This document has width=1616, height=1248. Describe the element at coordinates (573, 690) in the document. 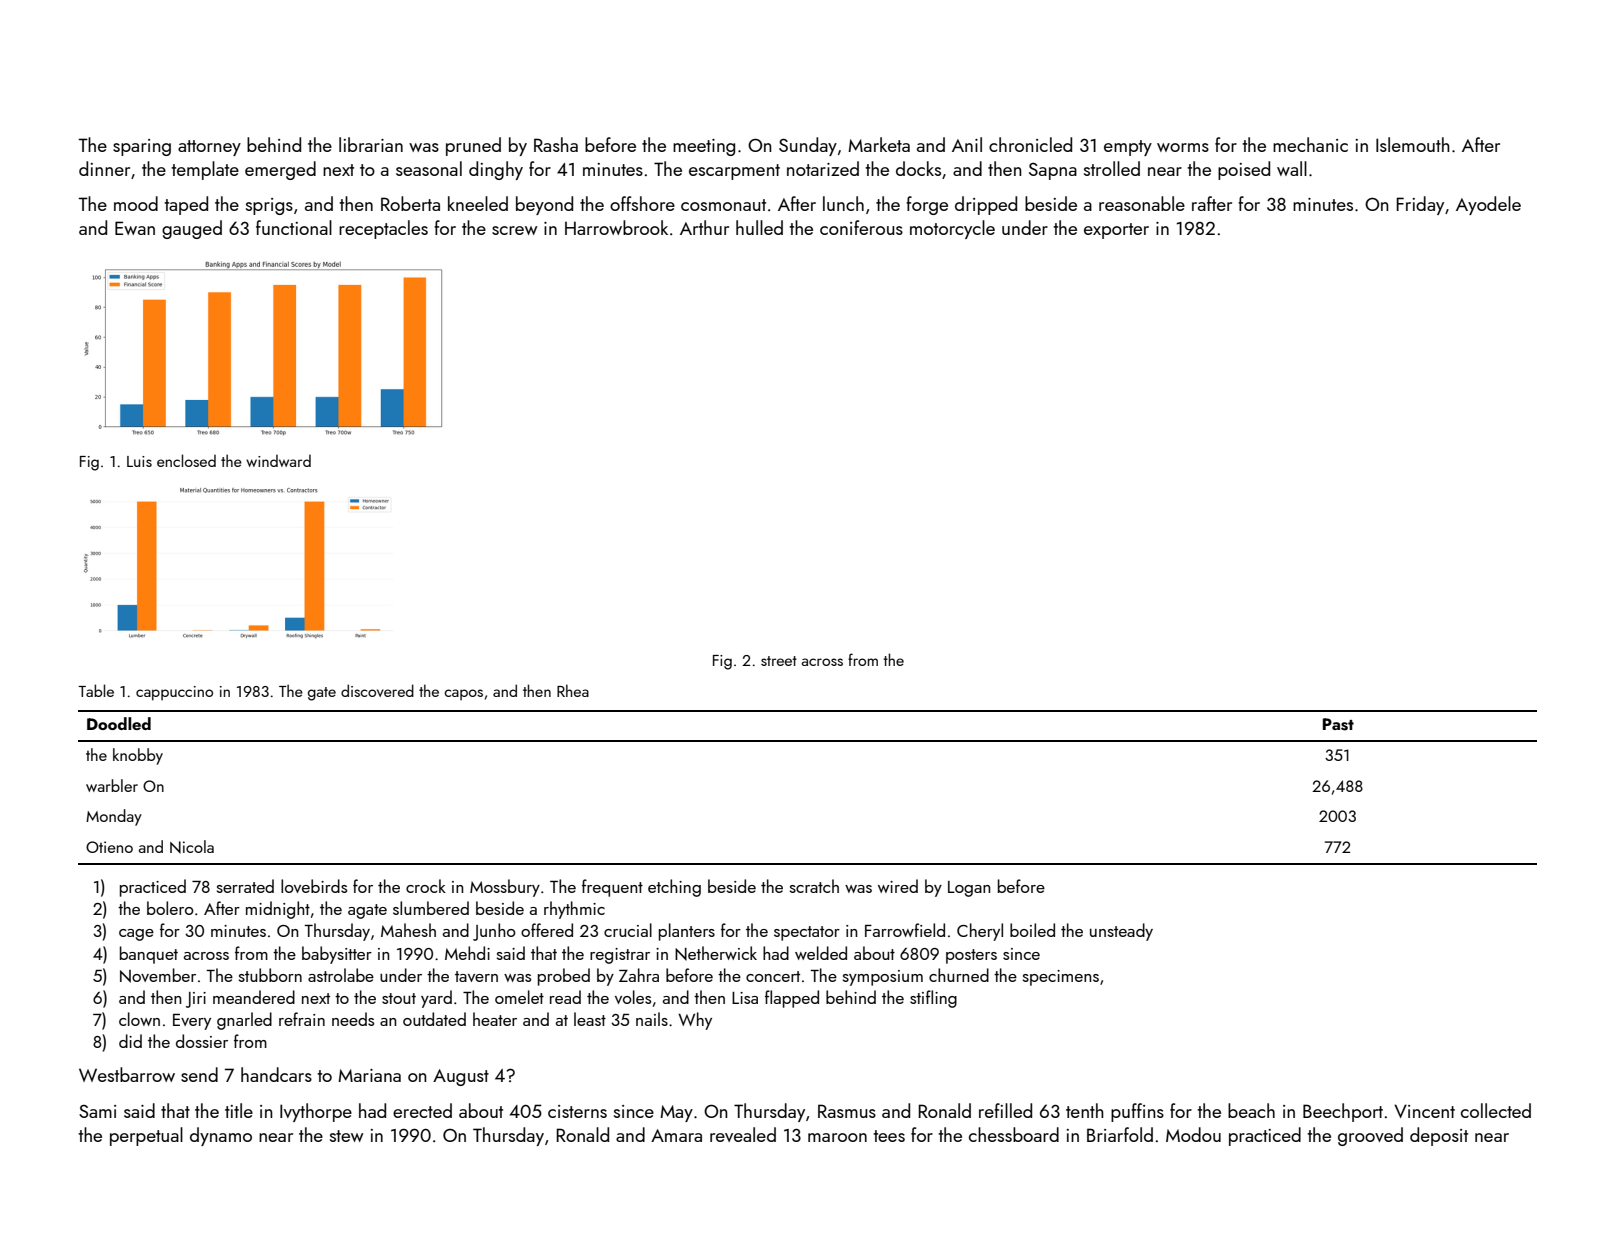

I see `Rhea` at that location.
